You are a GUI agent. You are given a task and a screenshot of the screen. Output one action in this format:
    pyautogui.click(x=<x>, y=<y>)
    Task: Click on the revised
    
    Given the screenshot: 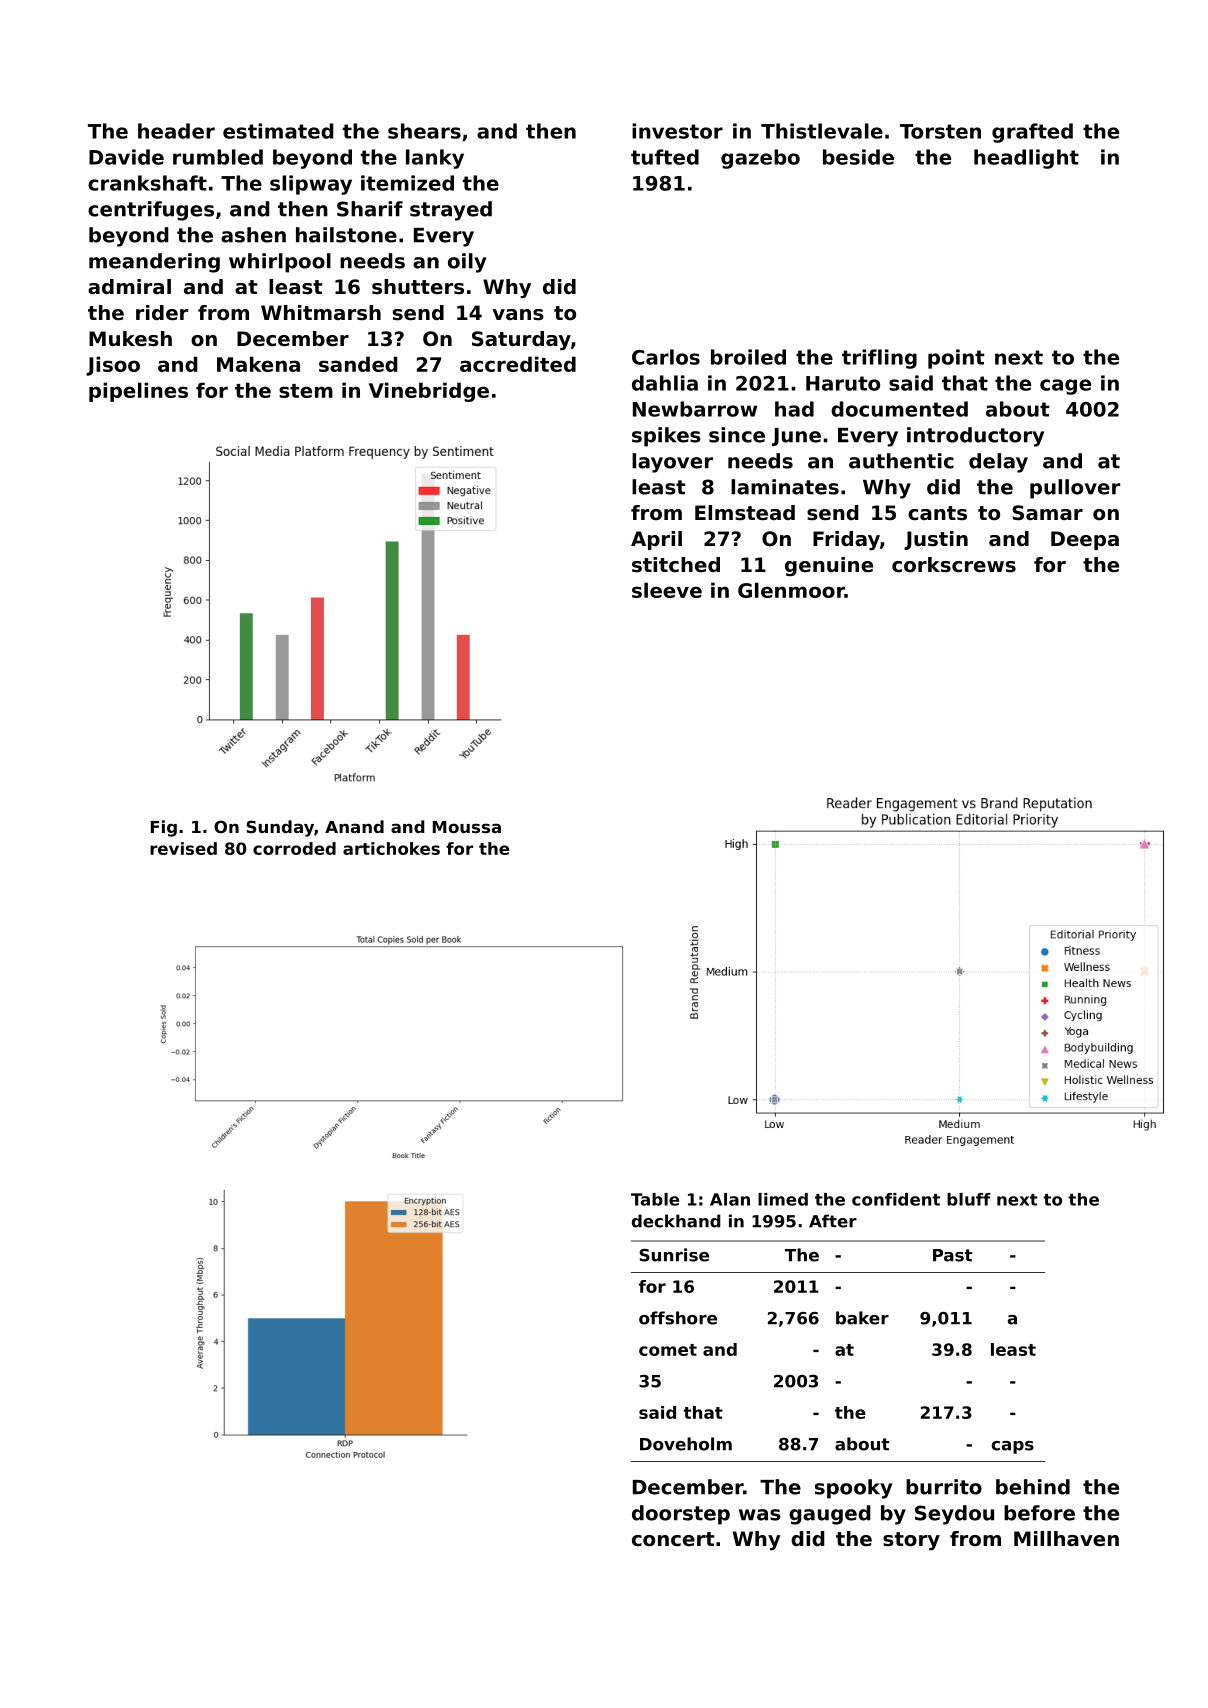 What is the action you would take?
    pyautogui.click(x=183, y=848)
